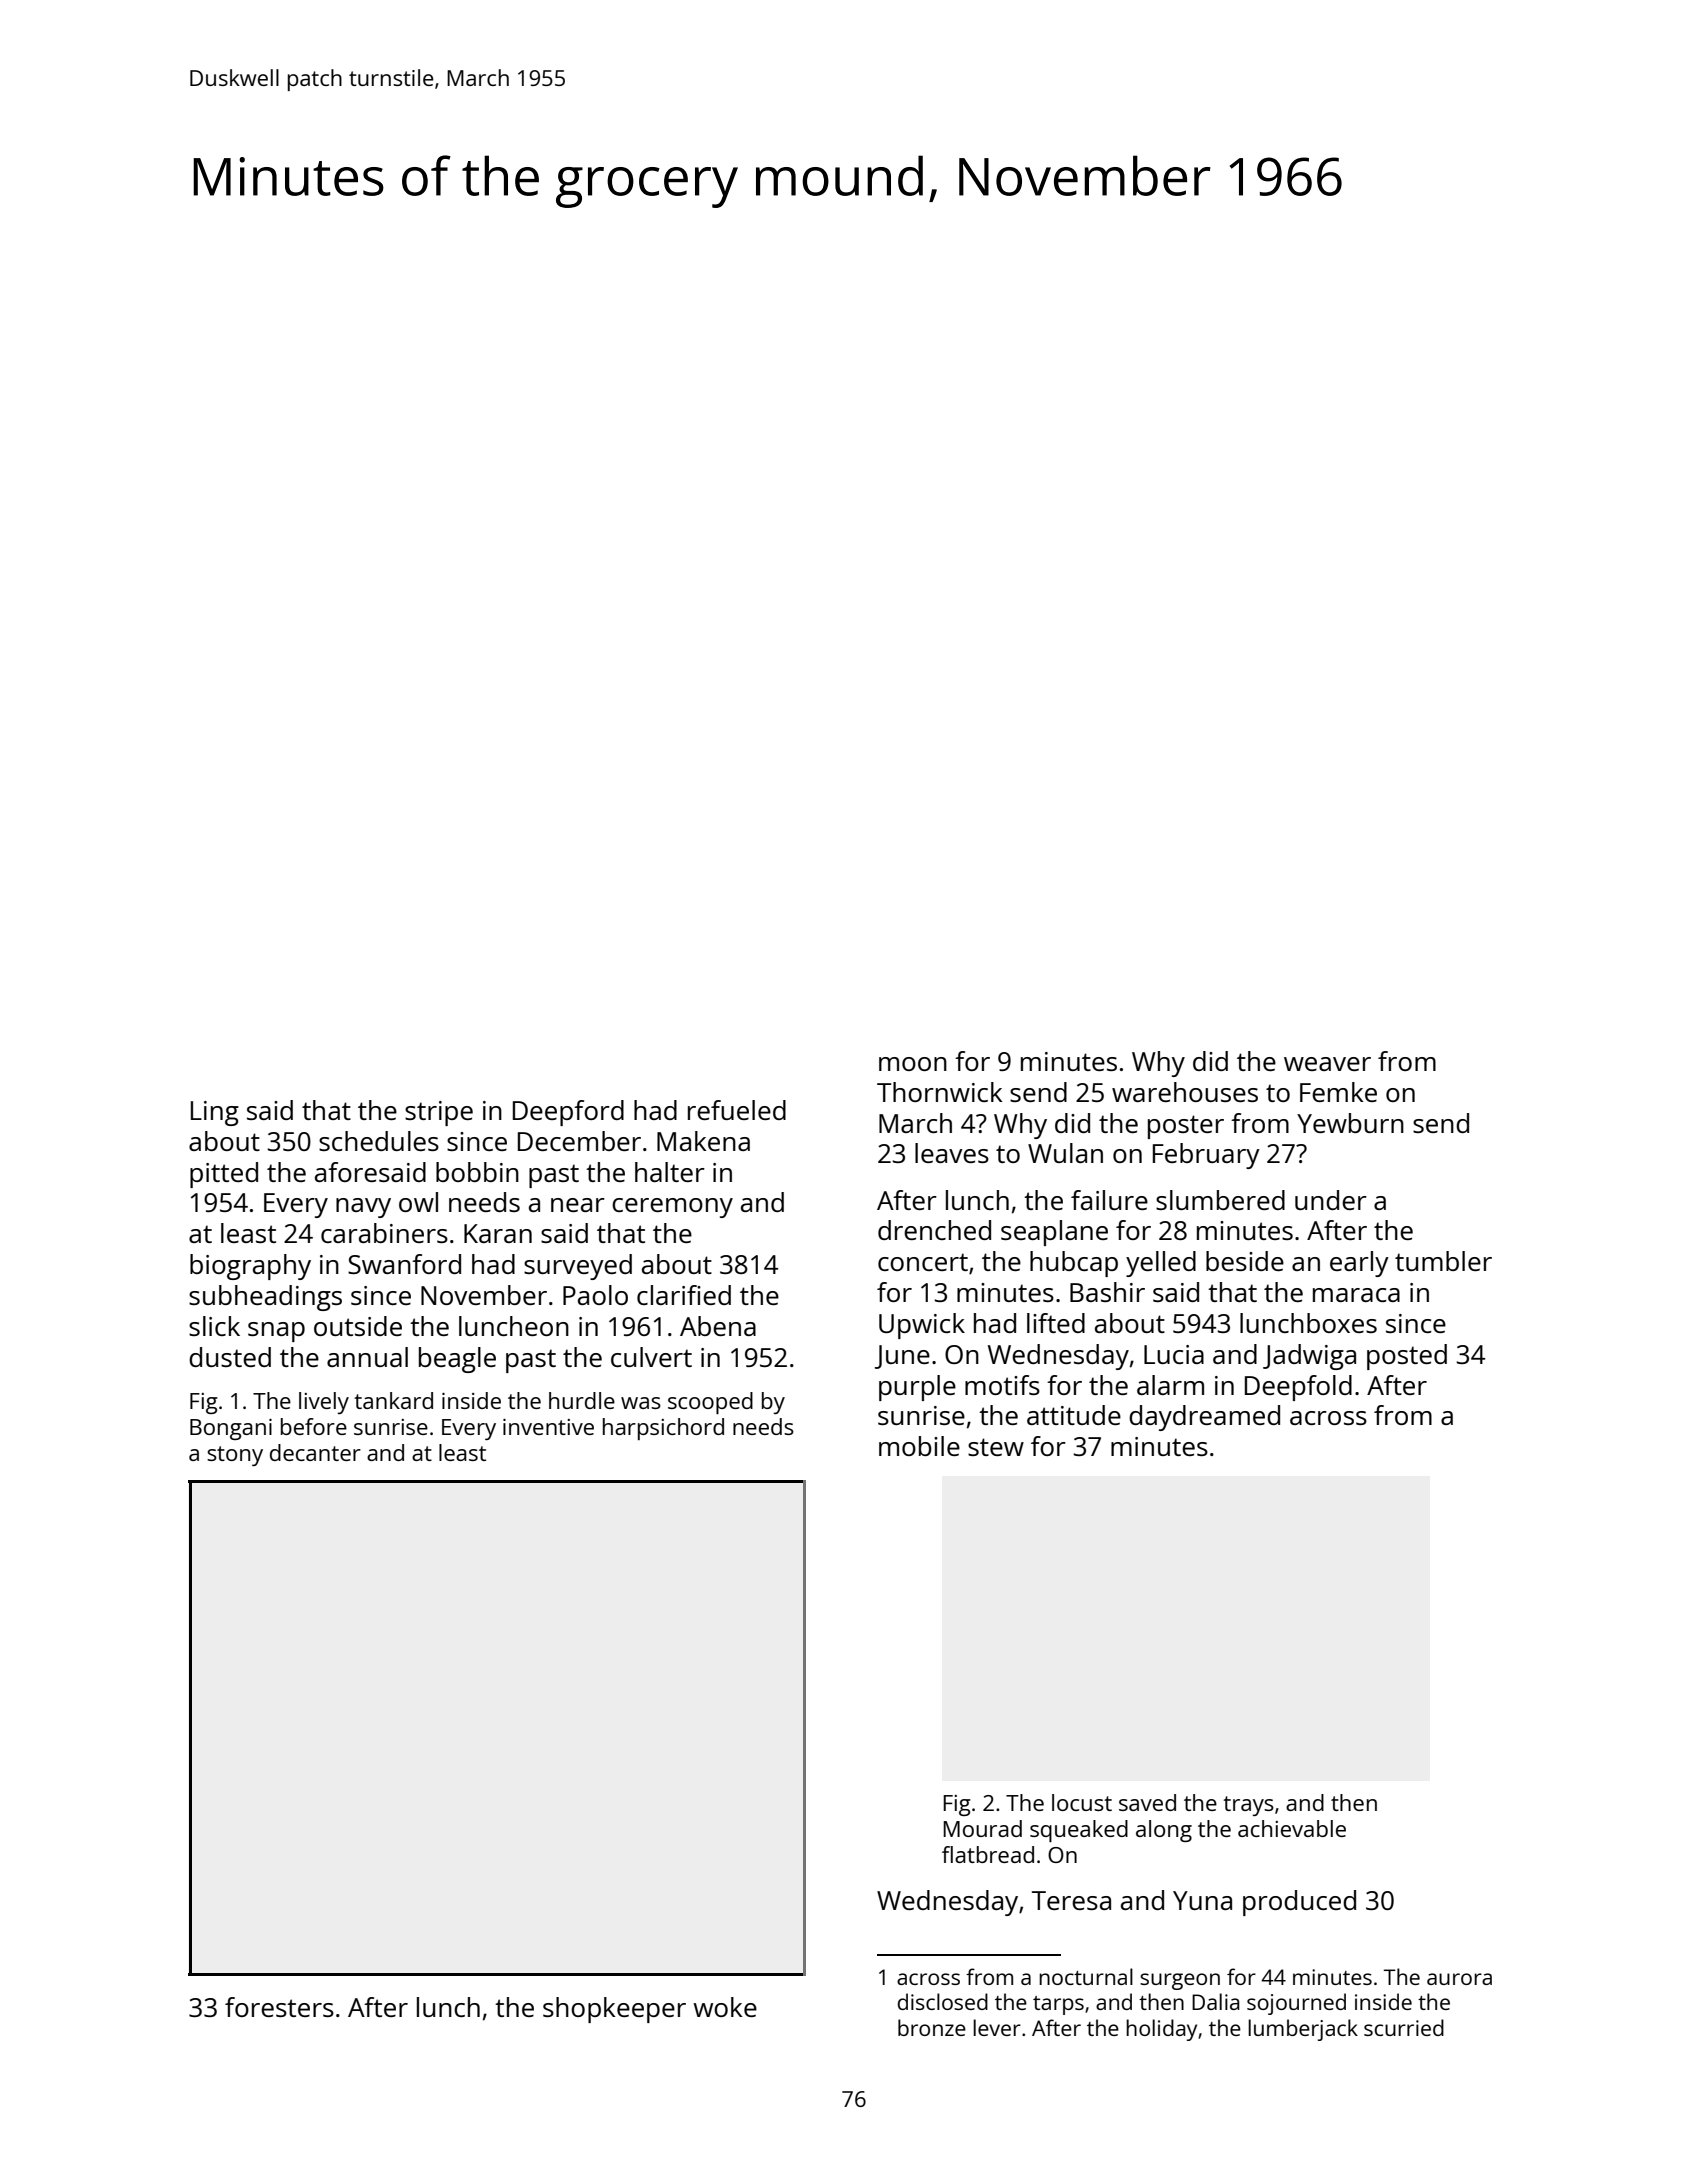 The height and width of the document is (2178, 1683). What do you see at coordinates (250, 1267) in the document?
I see `biography` at bounding box center [250, 1267].
